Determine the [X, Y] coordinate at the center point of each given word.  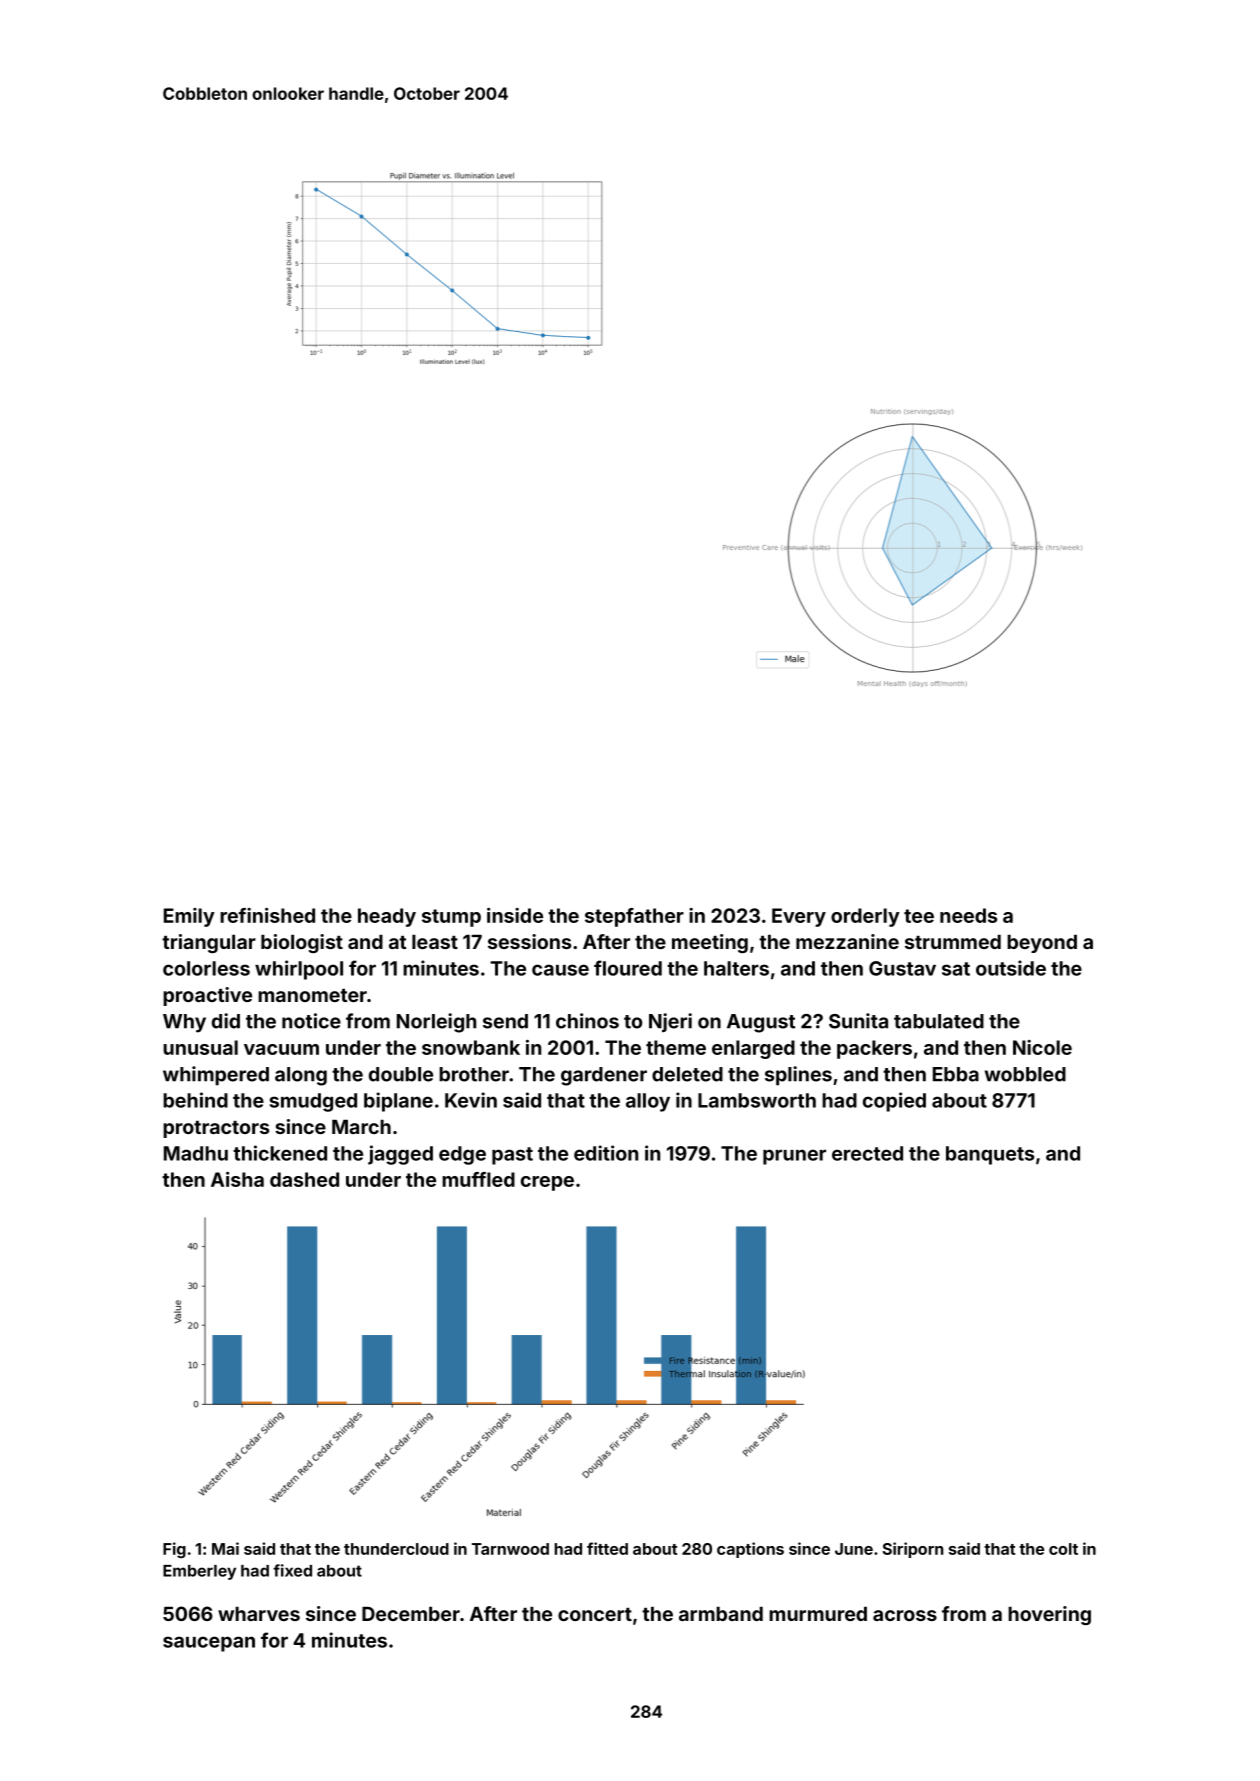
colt [1063, 1549]
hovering [1049, 1615]
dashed [304, 1179]
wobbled [1025, 1074]
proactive [207, 996]
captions [750, 1550]
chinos [587, 1021]
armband [721, 1614]
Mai [225, 1548]
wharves [259, 1614]
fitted [607, 1548]
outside [1011, 968]
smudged [313, 1102]
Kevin [471, 1100]
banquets [990, 1155]
